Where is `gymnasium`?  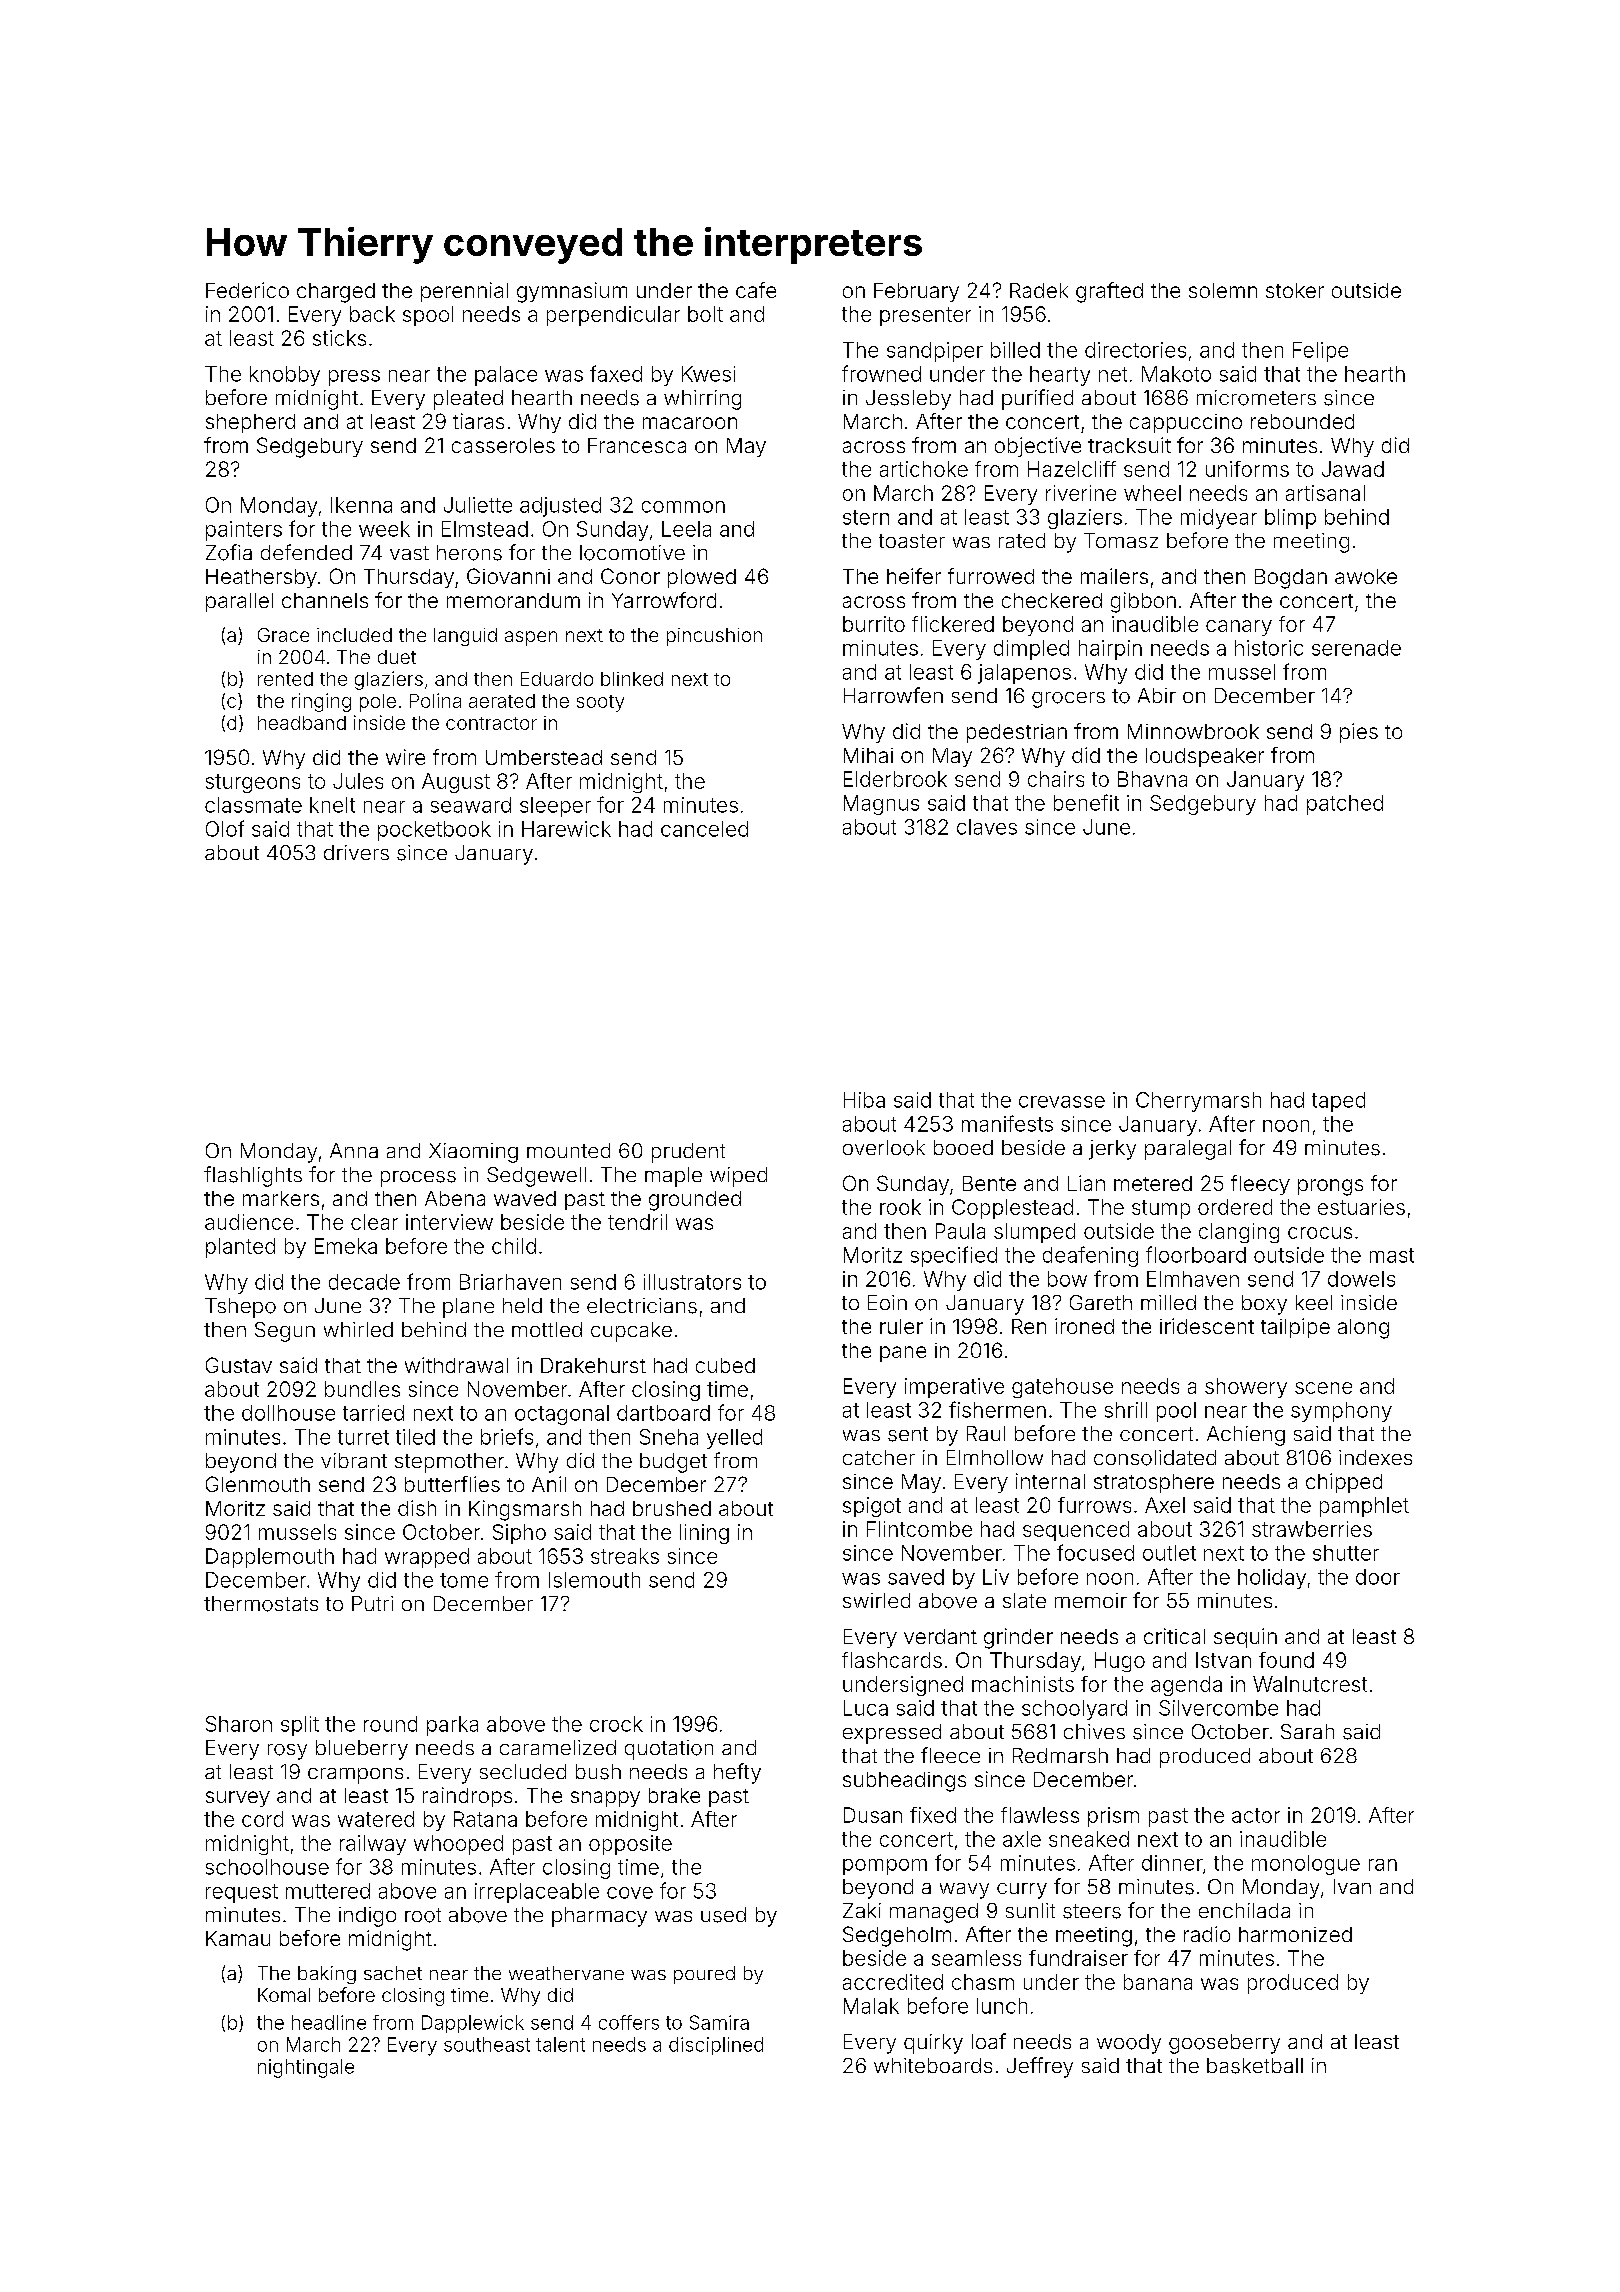 gymnasium is located at coordinates (572, 292).
